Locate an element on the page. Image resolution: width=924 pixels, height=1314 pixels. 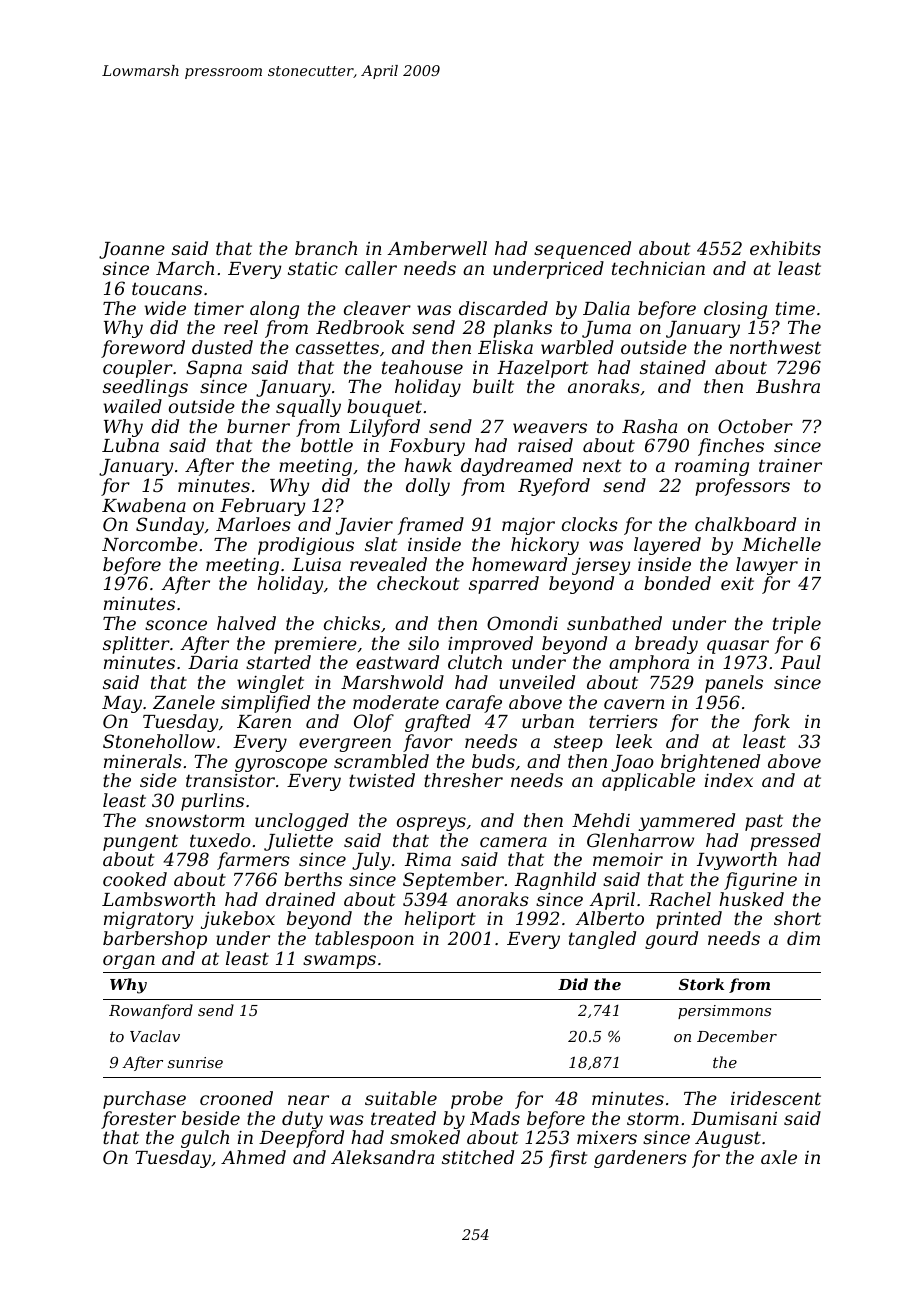
Ragnhild is located at coordinates (555, 881).
